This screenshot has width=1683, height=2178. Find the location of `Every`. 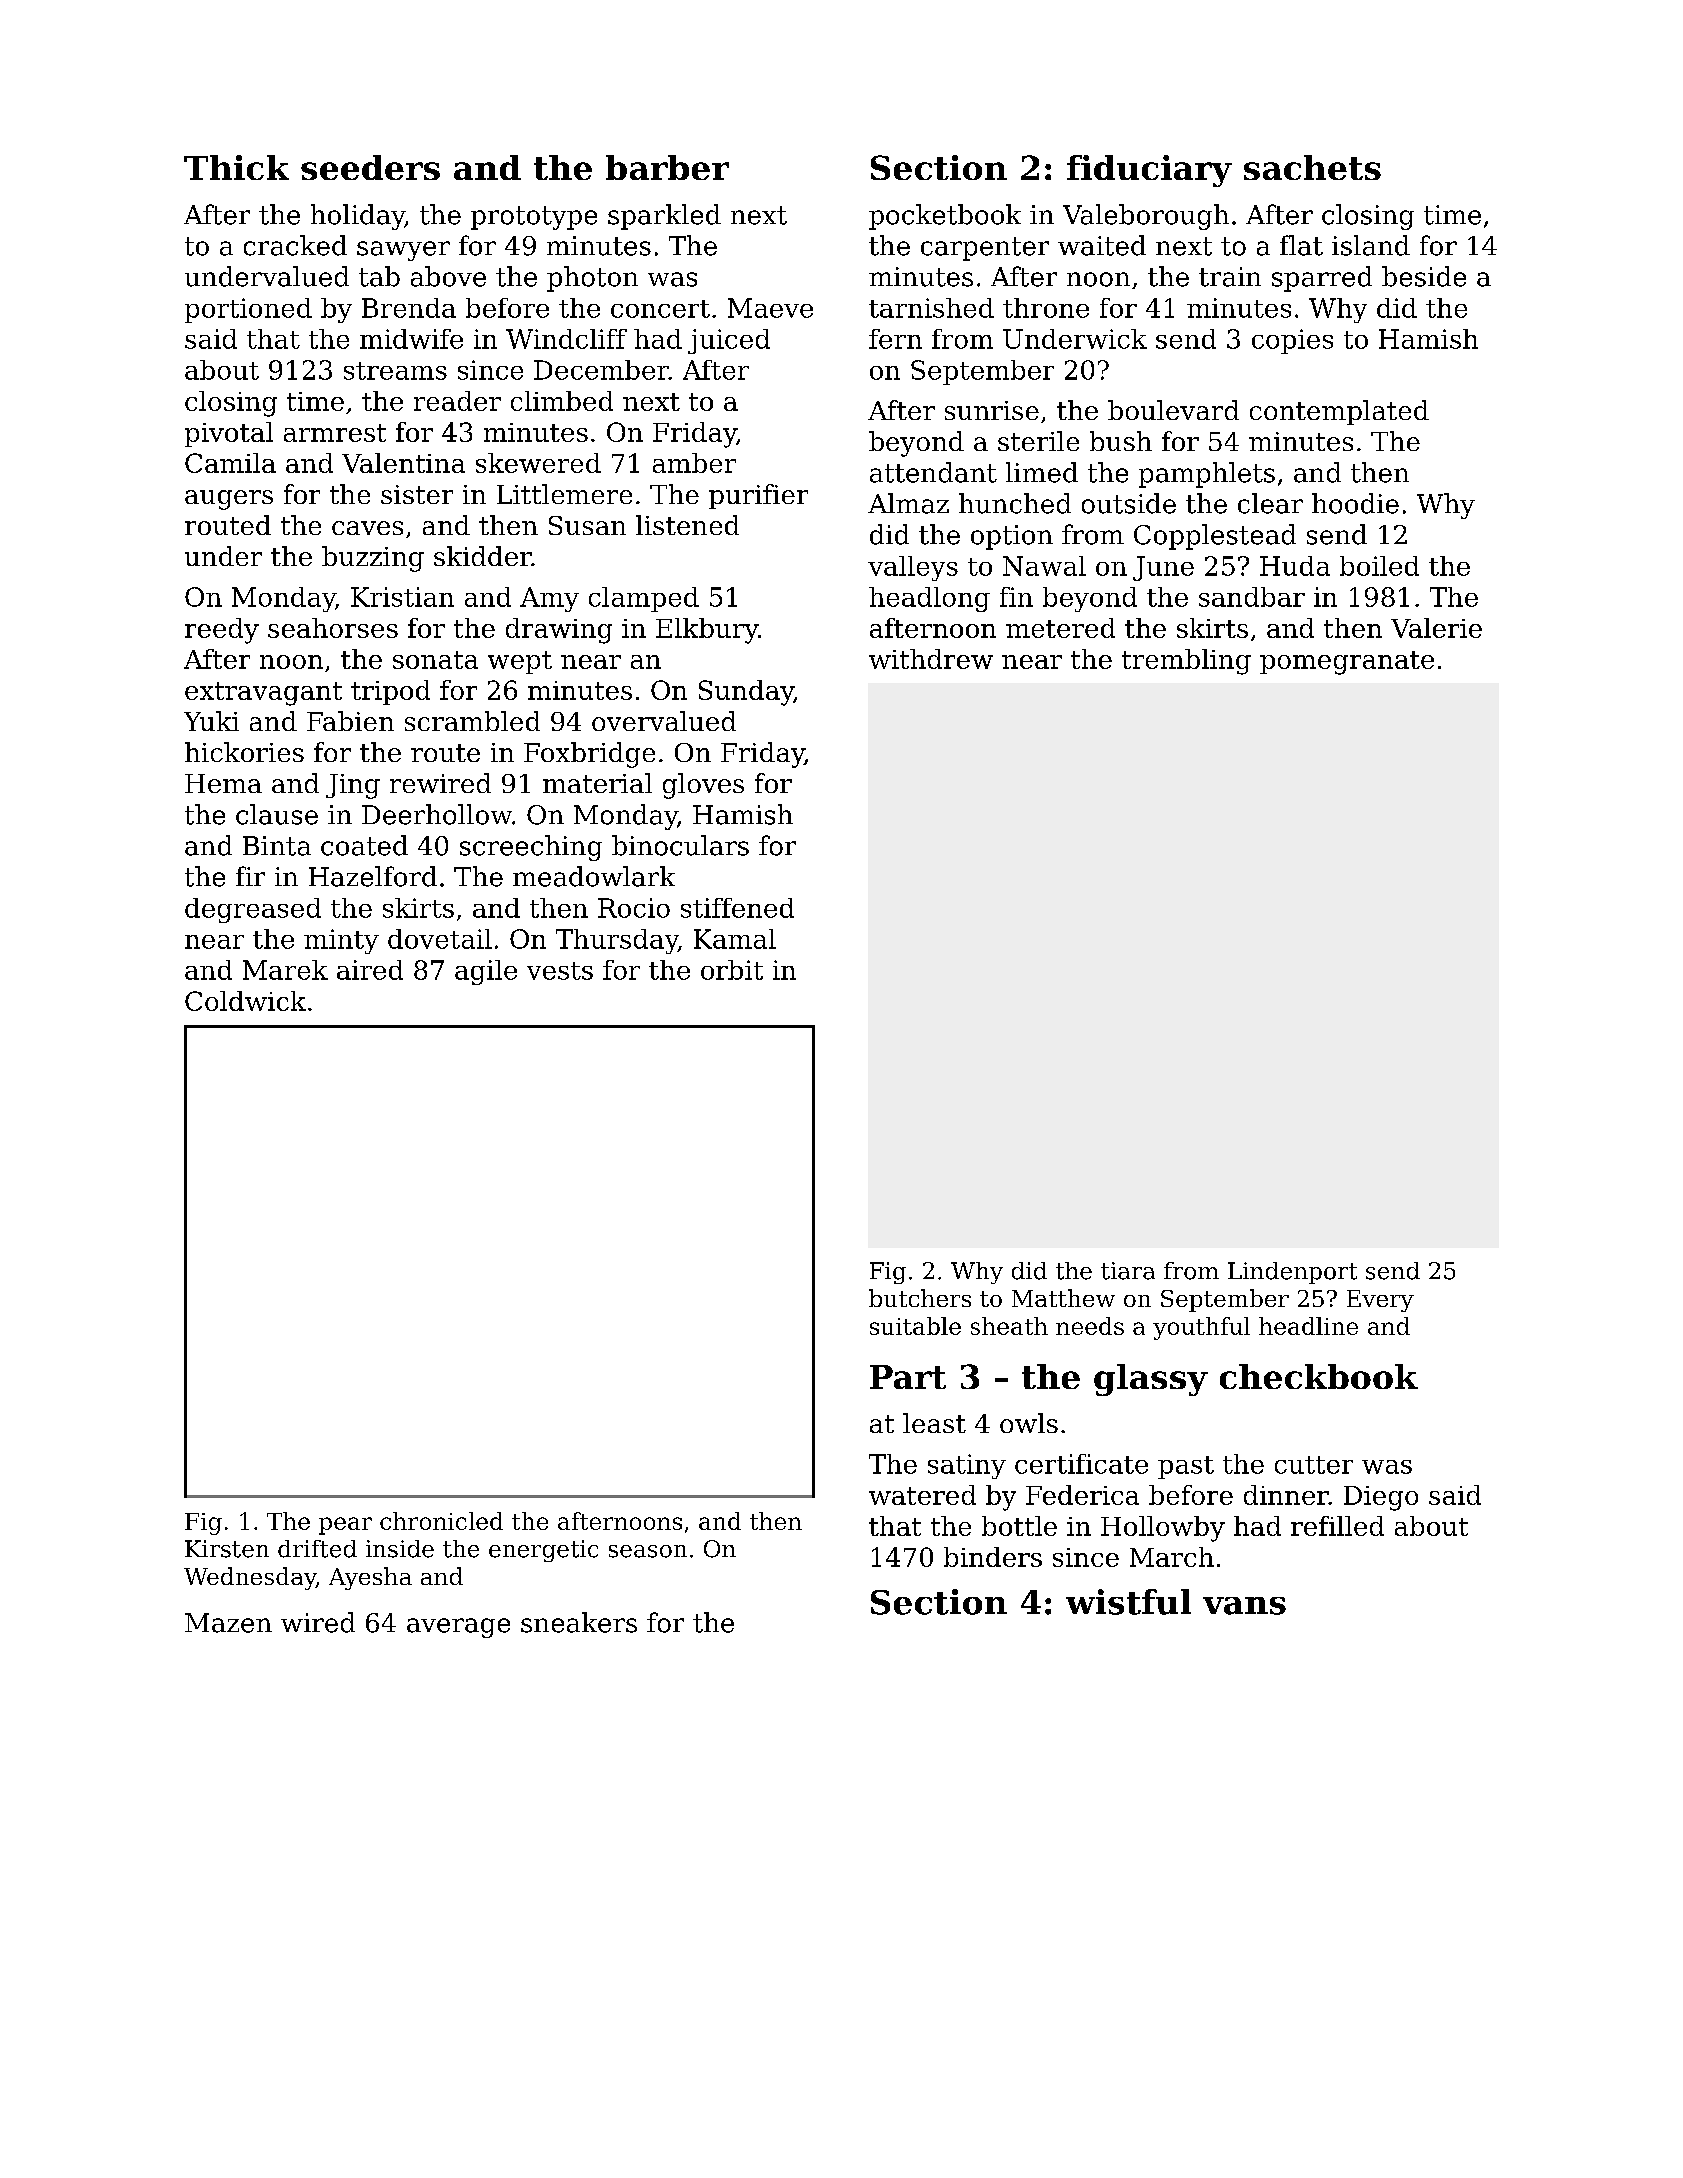

Every is located at coordinates (1380, 1301).
